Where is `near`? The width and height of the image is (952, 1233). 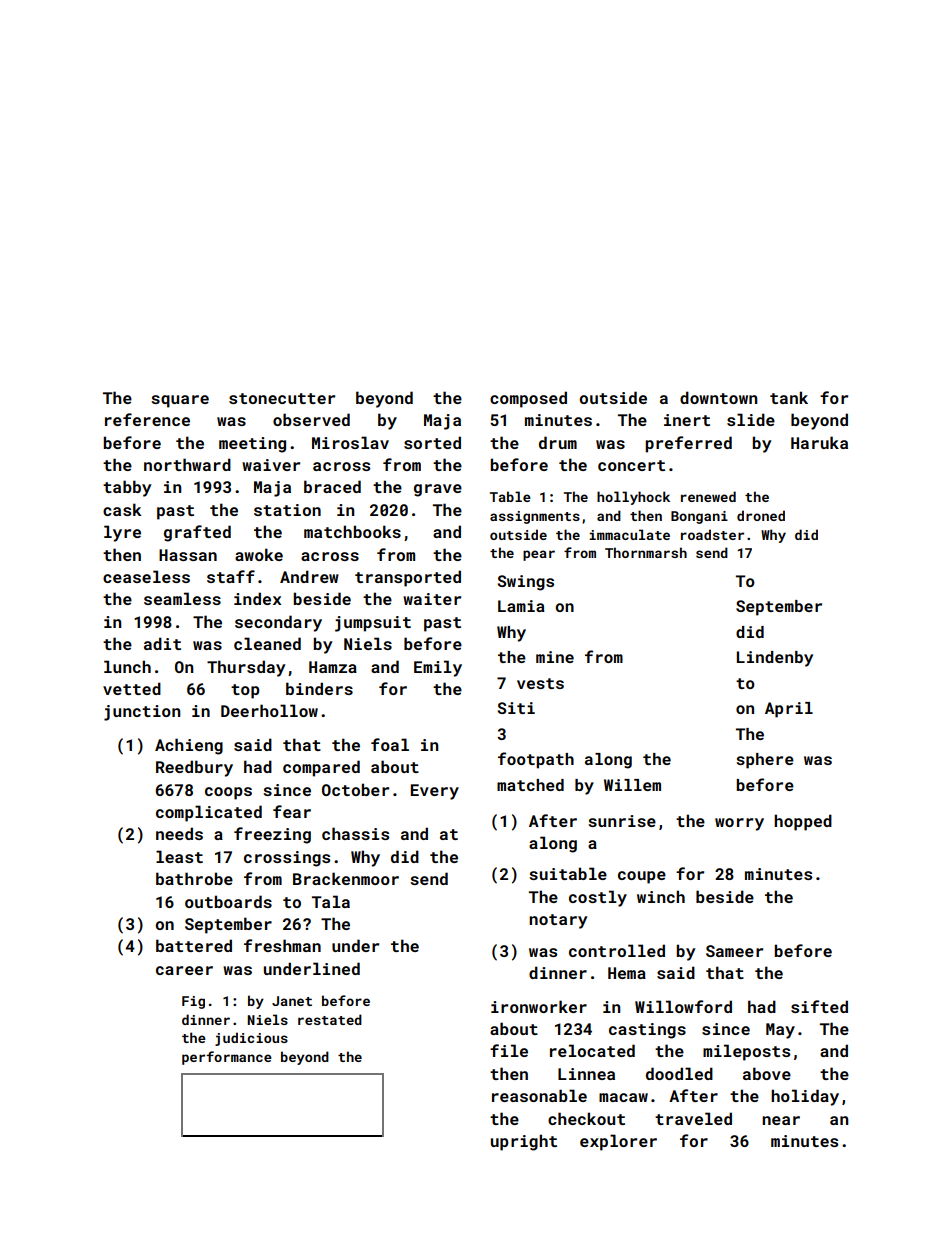
near is located at coordinates (781, 1120).
